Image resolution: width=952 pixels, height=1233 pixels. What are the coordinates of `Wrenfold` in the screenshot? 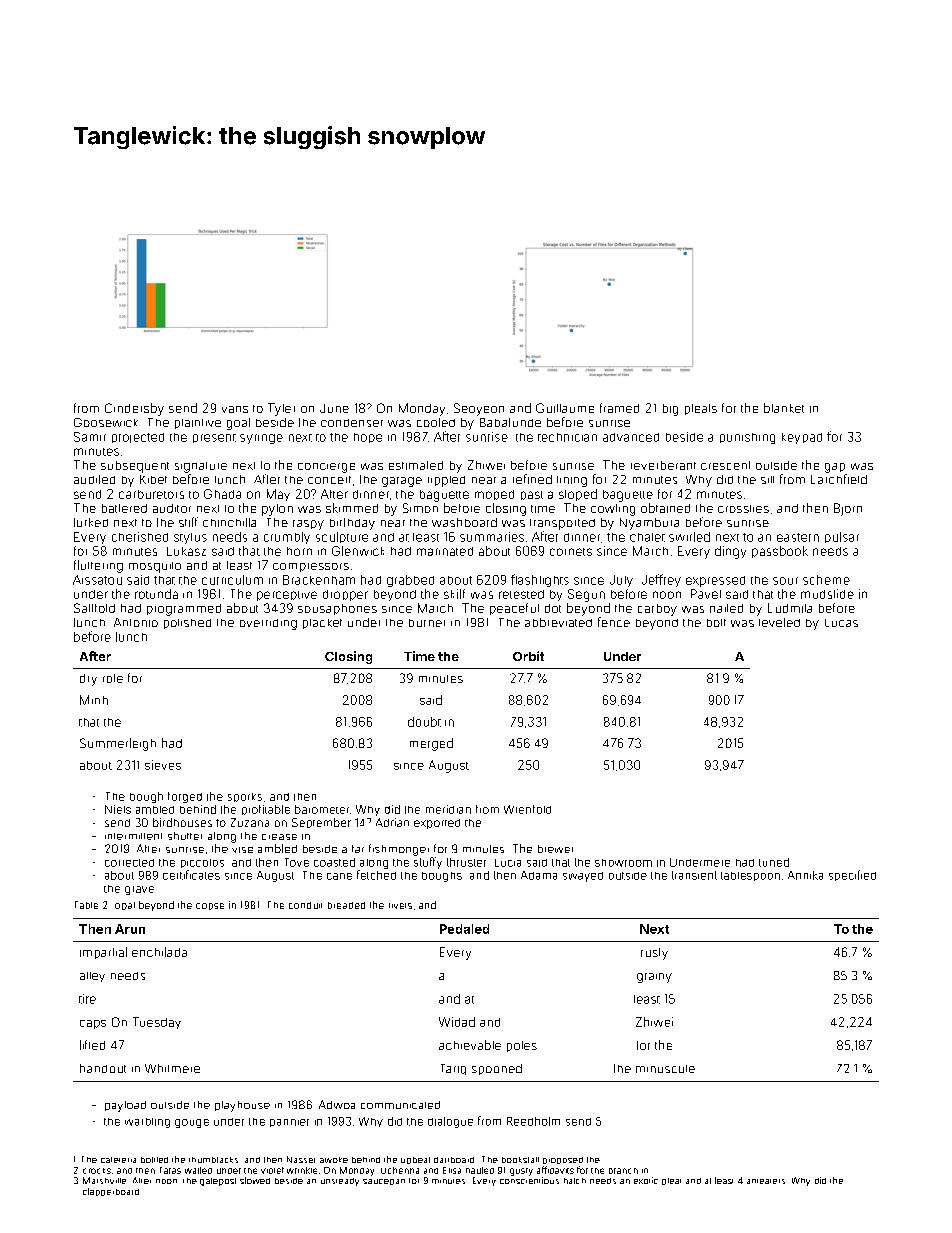 It's located at (527, 809).
